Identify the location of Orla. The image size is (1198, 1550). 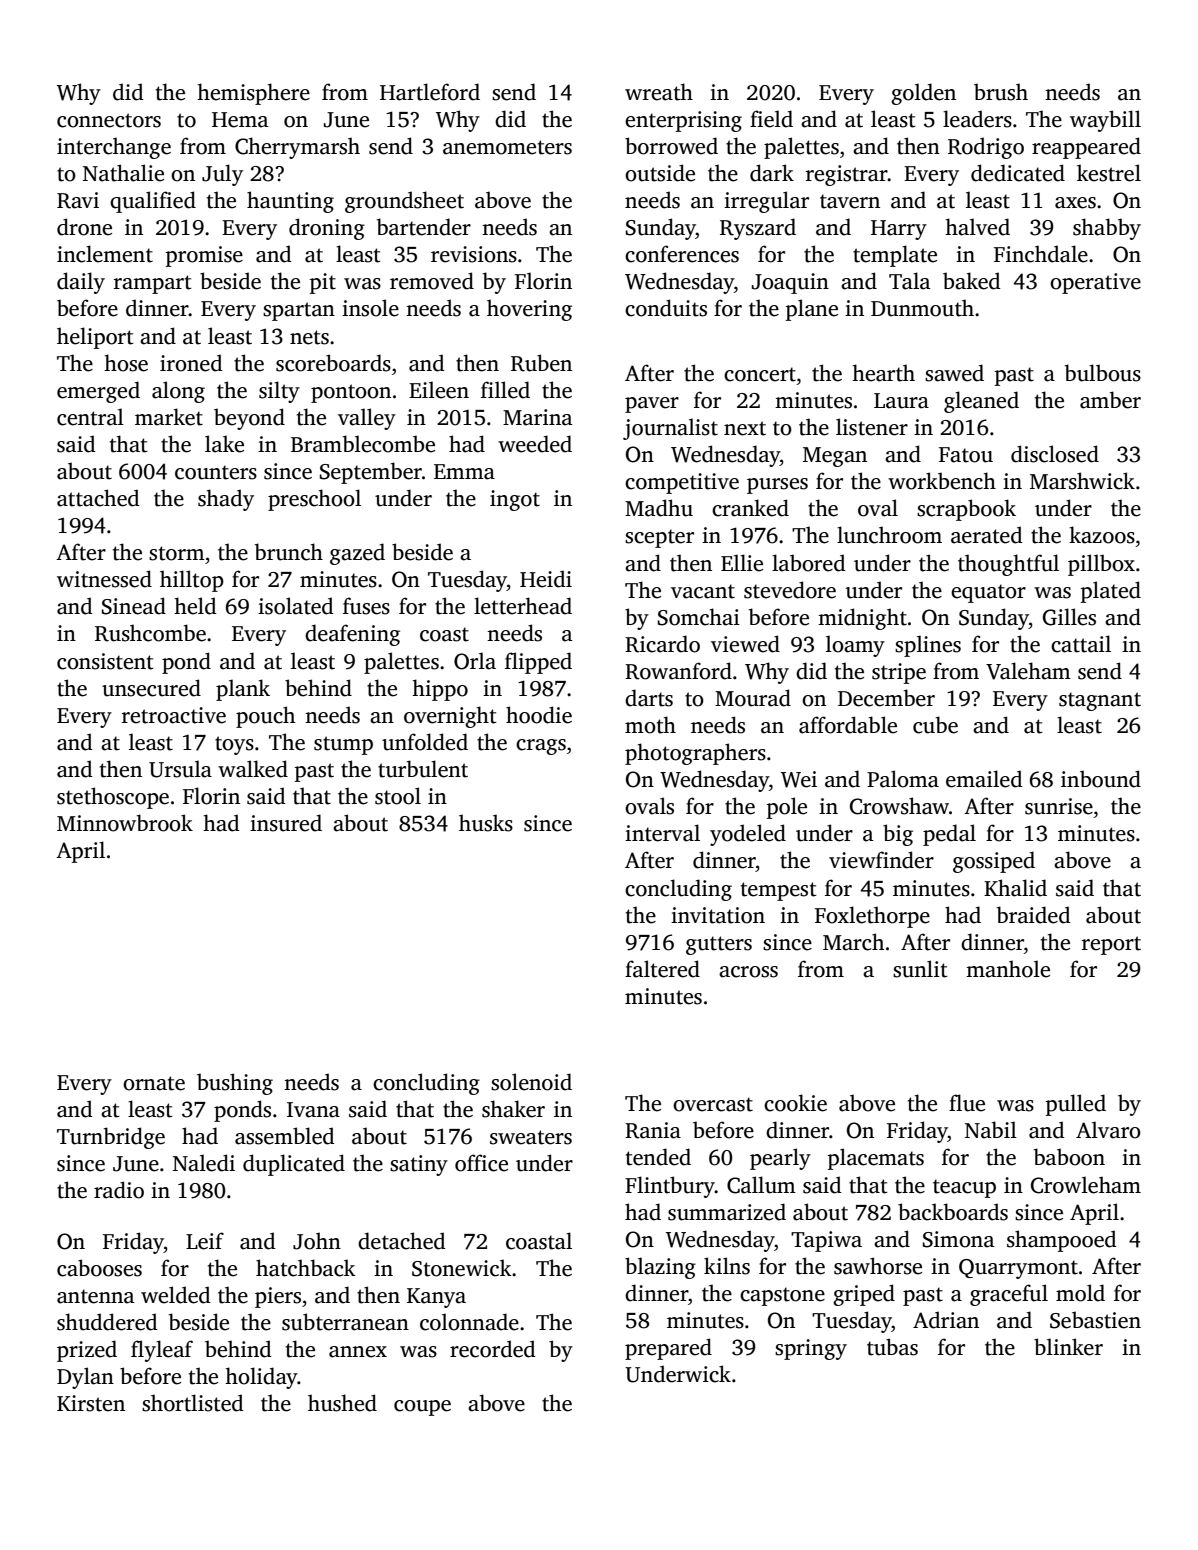
(475, 661).
